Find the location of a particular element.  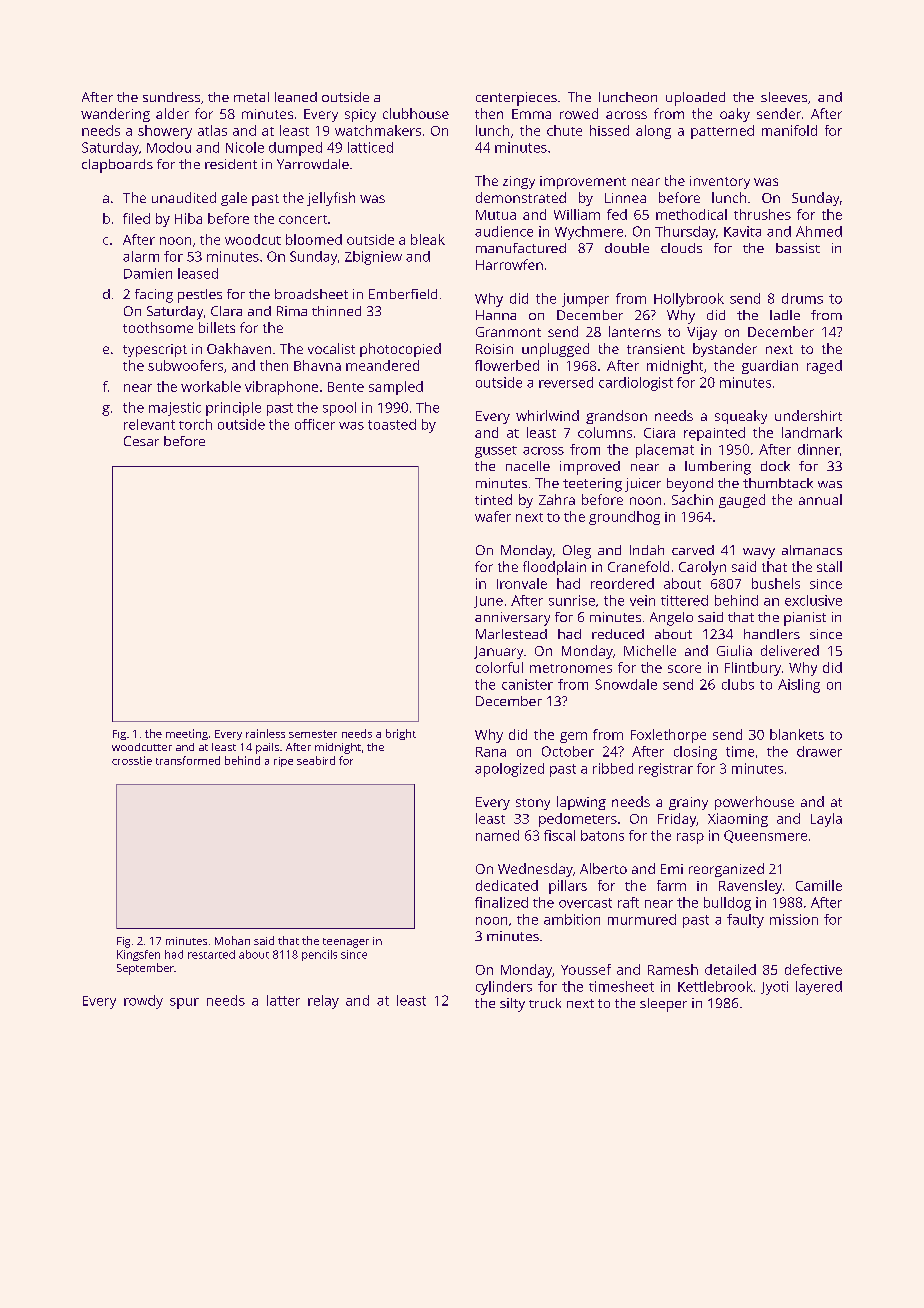

Cesar is located at coordinates (141, 441).
